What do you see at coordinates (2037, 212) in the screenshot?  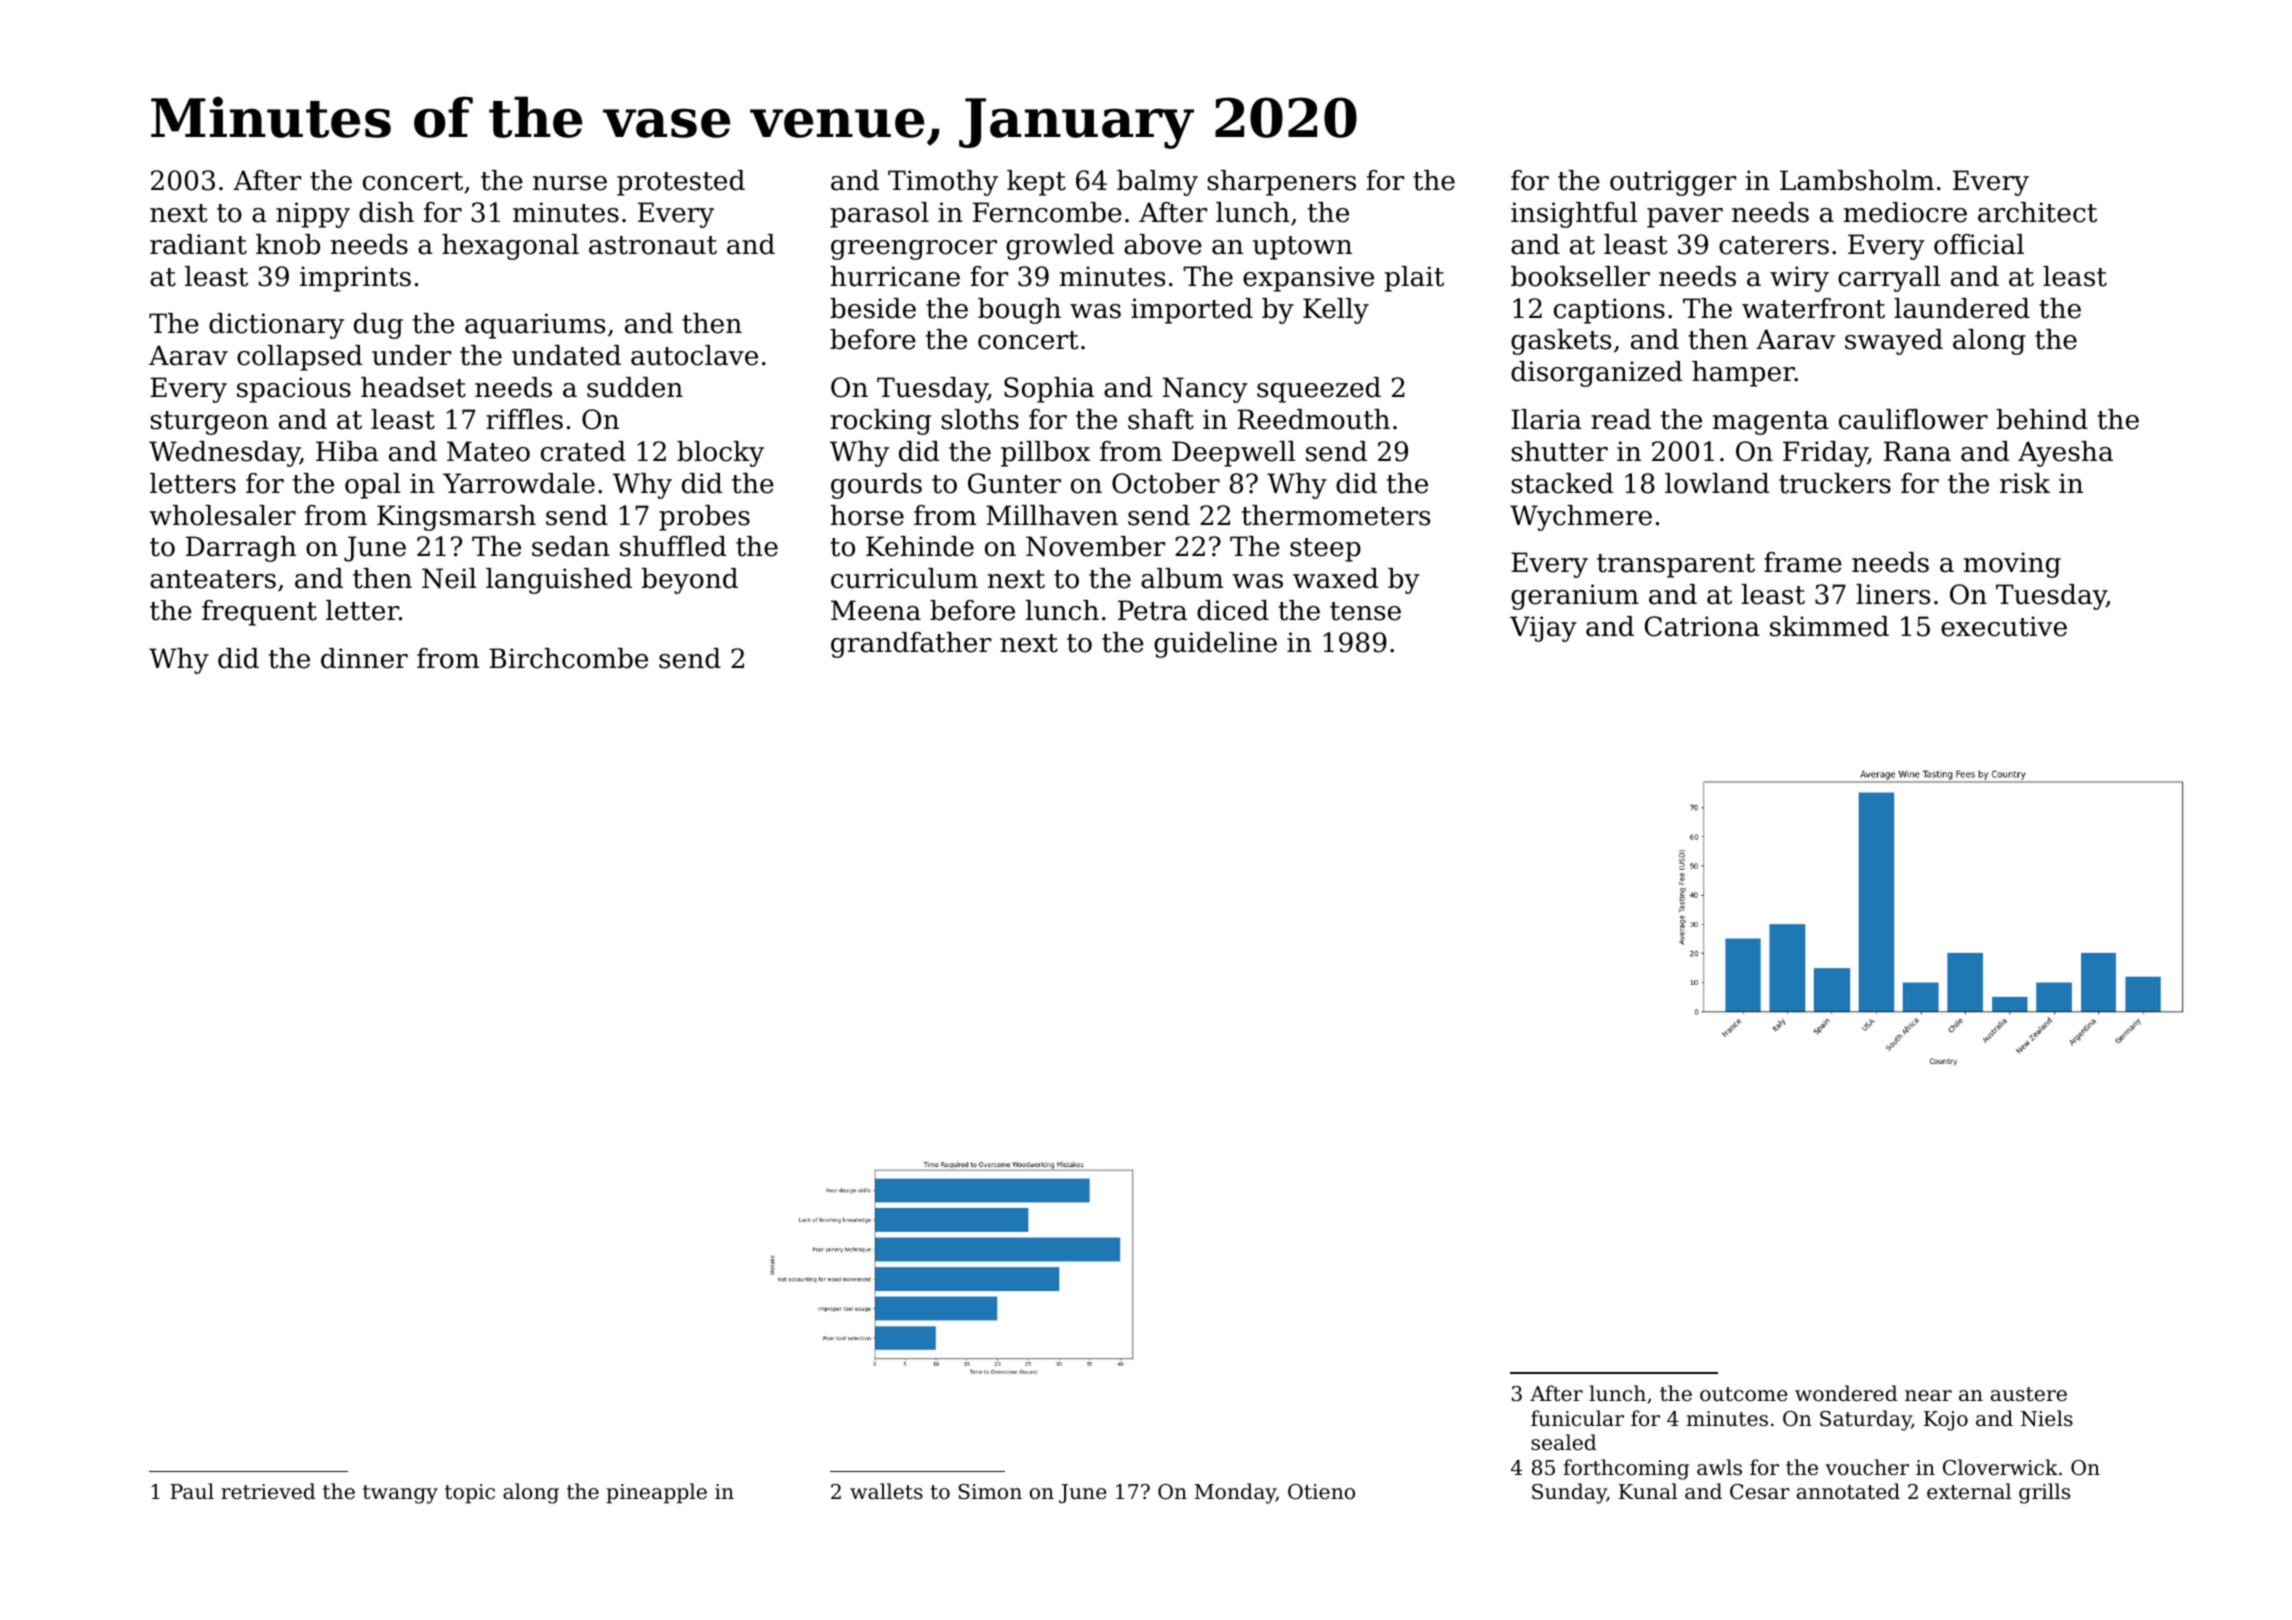 I see `architect` at bounding box center [2037, 212].
